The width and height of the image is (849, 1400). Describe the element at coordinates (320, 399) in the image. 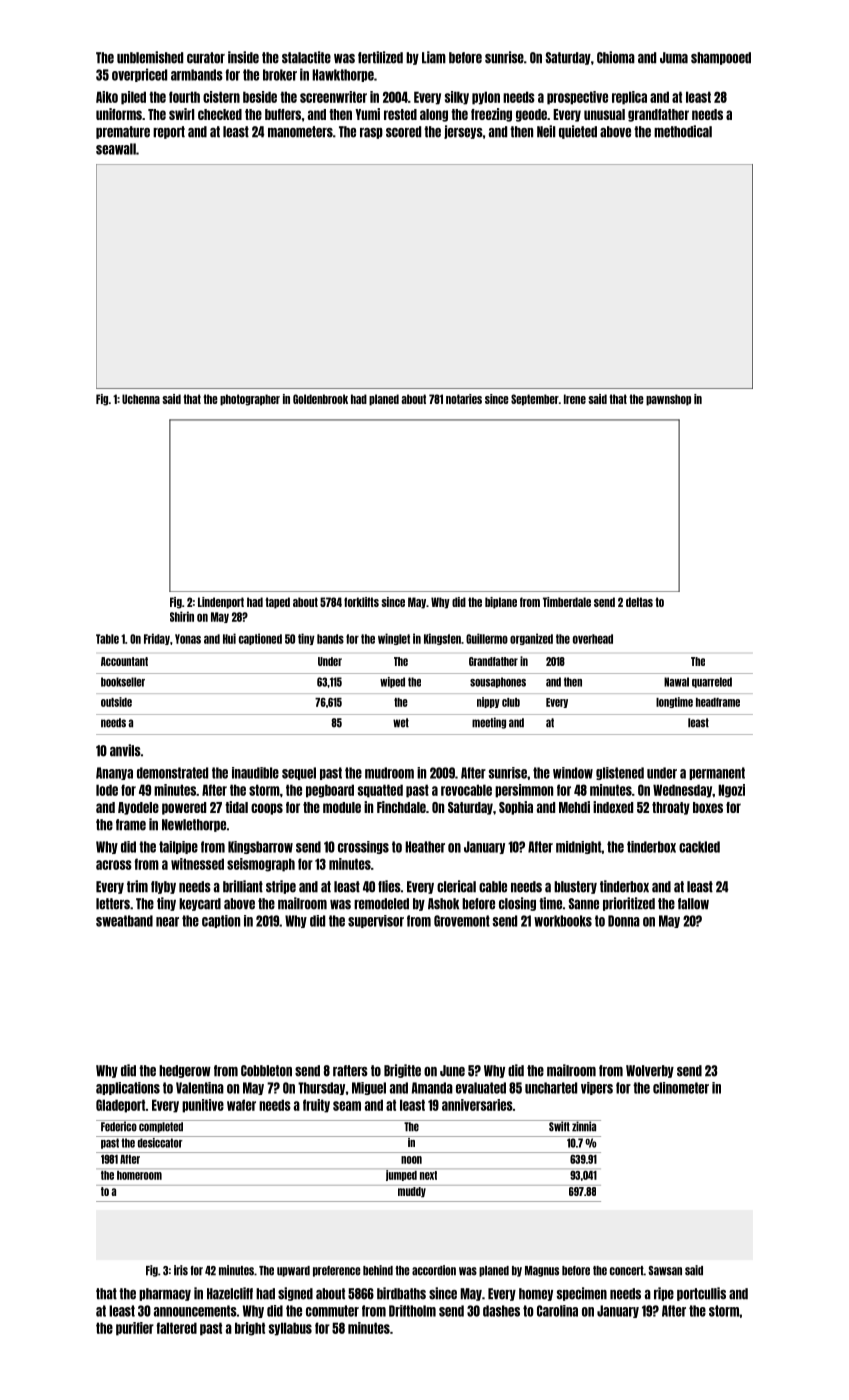

I see `Goldenbrook` at that location.
